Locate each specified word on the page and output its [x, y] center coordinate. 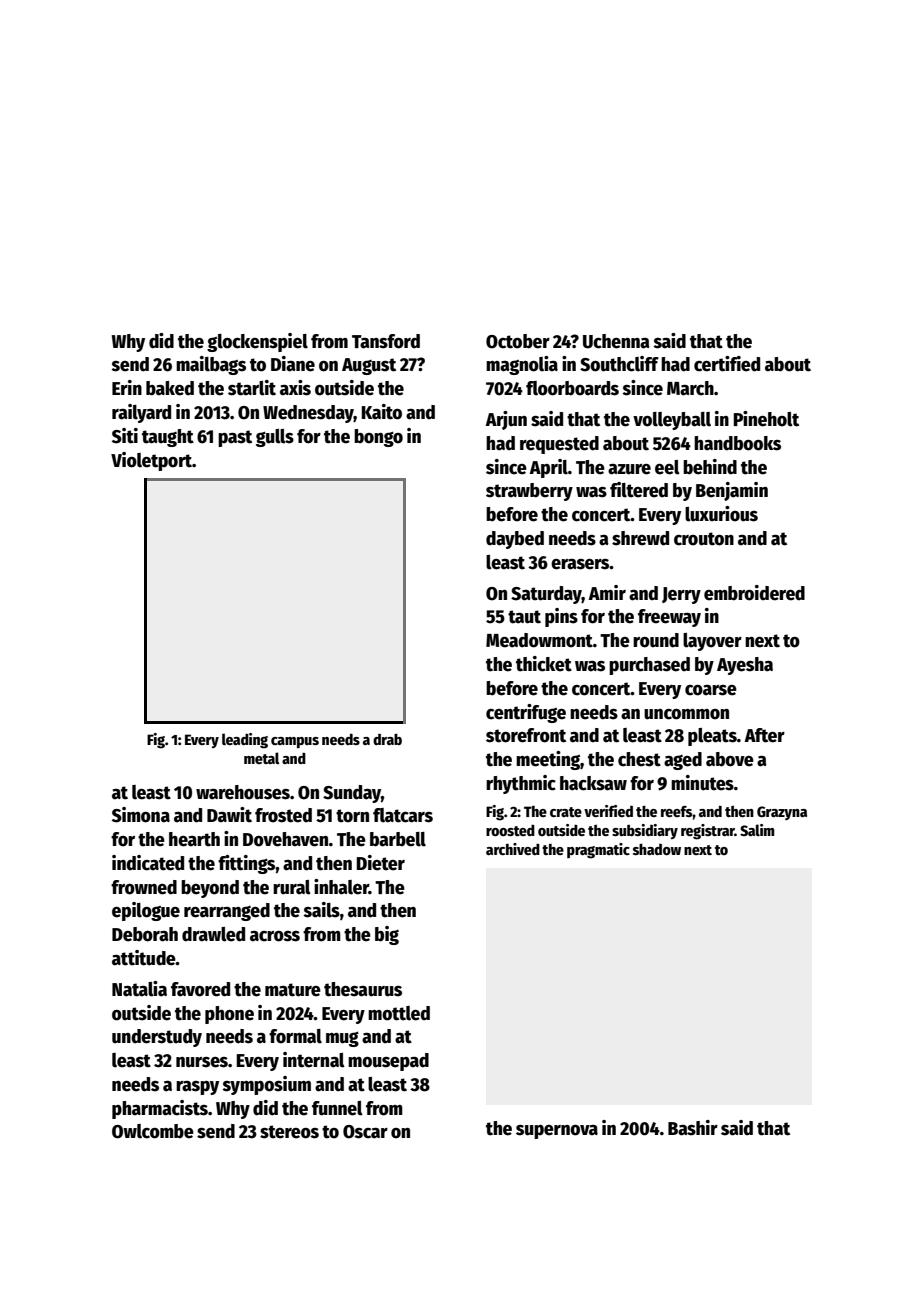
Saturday [546, 595]
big [387, 935]
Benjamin [732, 491]
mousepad [388, 1062]
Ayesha [745, 666]
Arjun [506, 420]
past [235, 438]
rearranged [227, 912]
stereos [289, 1132]
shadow [657, 849]
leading [245, 741]
